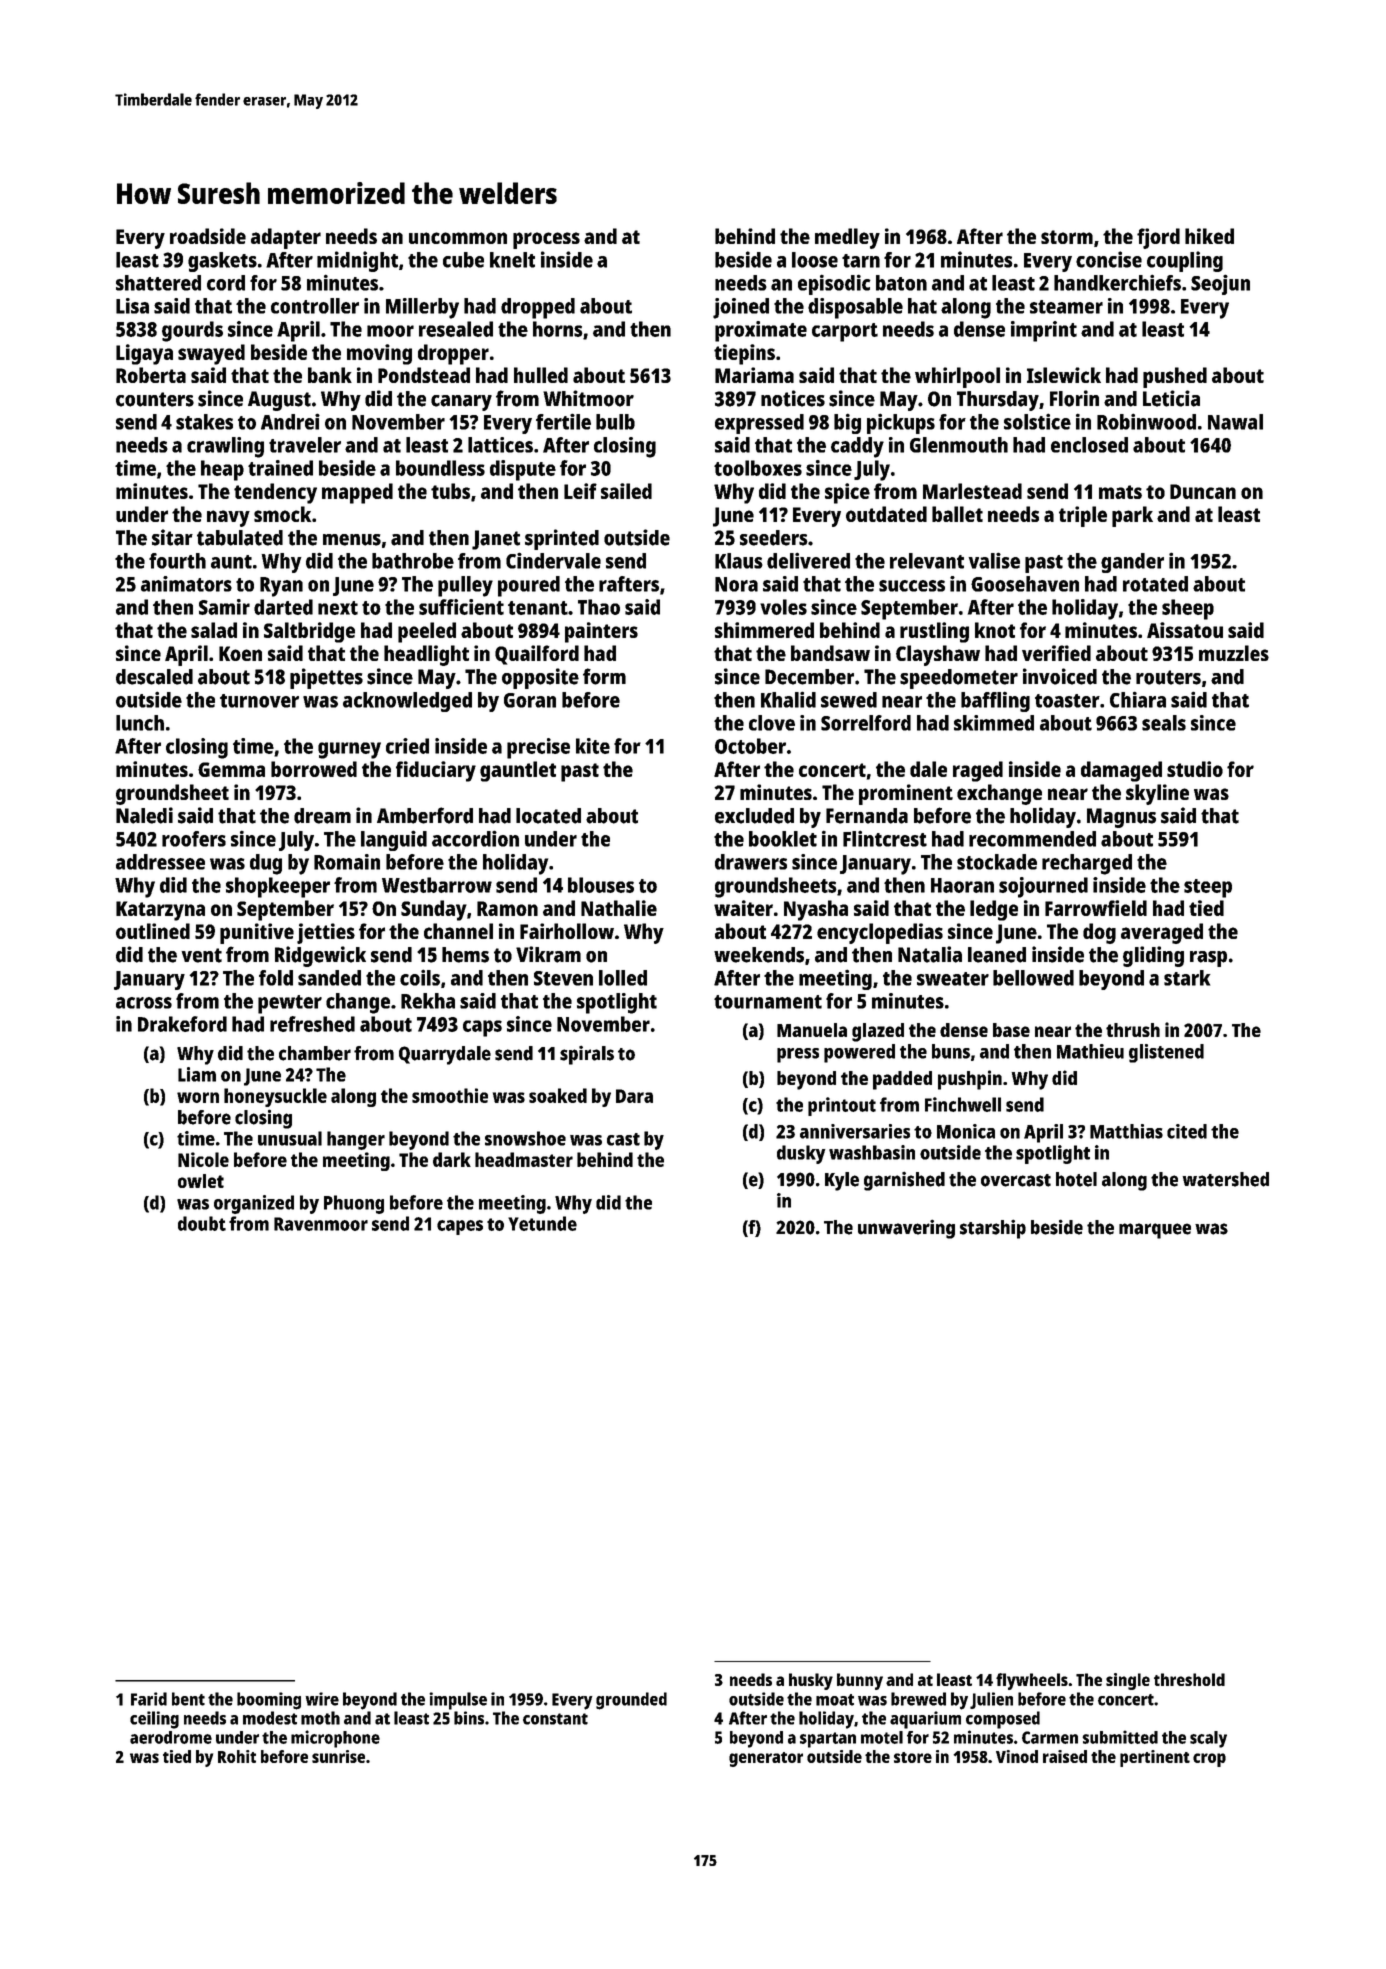 The image size is (1386, 1969). Describe the element at coordinates (424, 375) in the screenshot. I see `Pondstead` at that location.
